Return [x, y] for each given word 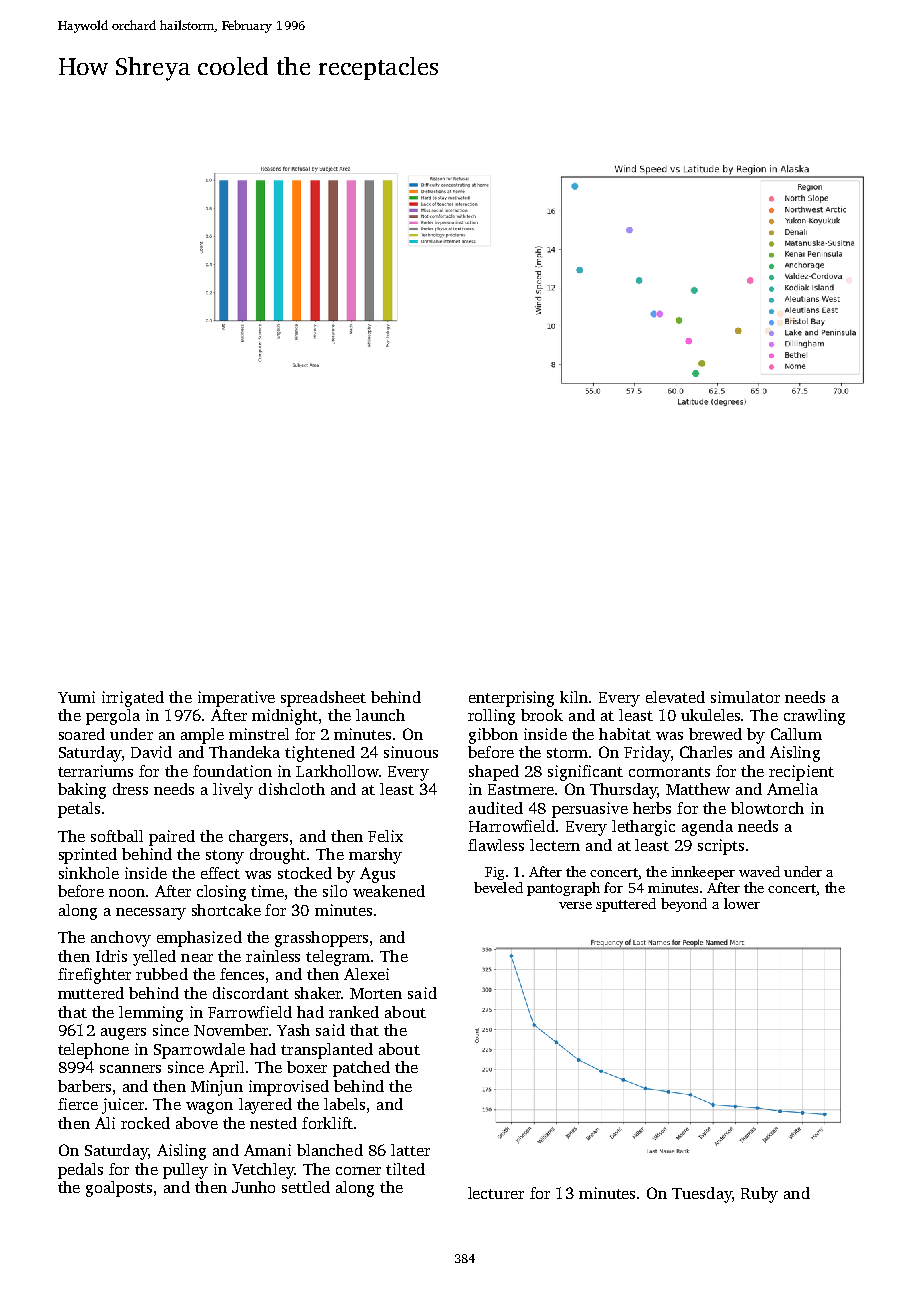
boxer [307, 1067]
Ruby [759, 1195]
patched [361, 1069]
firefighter [94, 976]
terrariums [95, 771]
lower [742, 903]
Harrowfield [512, 826]
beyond [684, 905]
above [197, 1123]
